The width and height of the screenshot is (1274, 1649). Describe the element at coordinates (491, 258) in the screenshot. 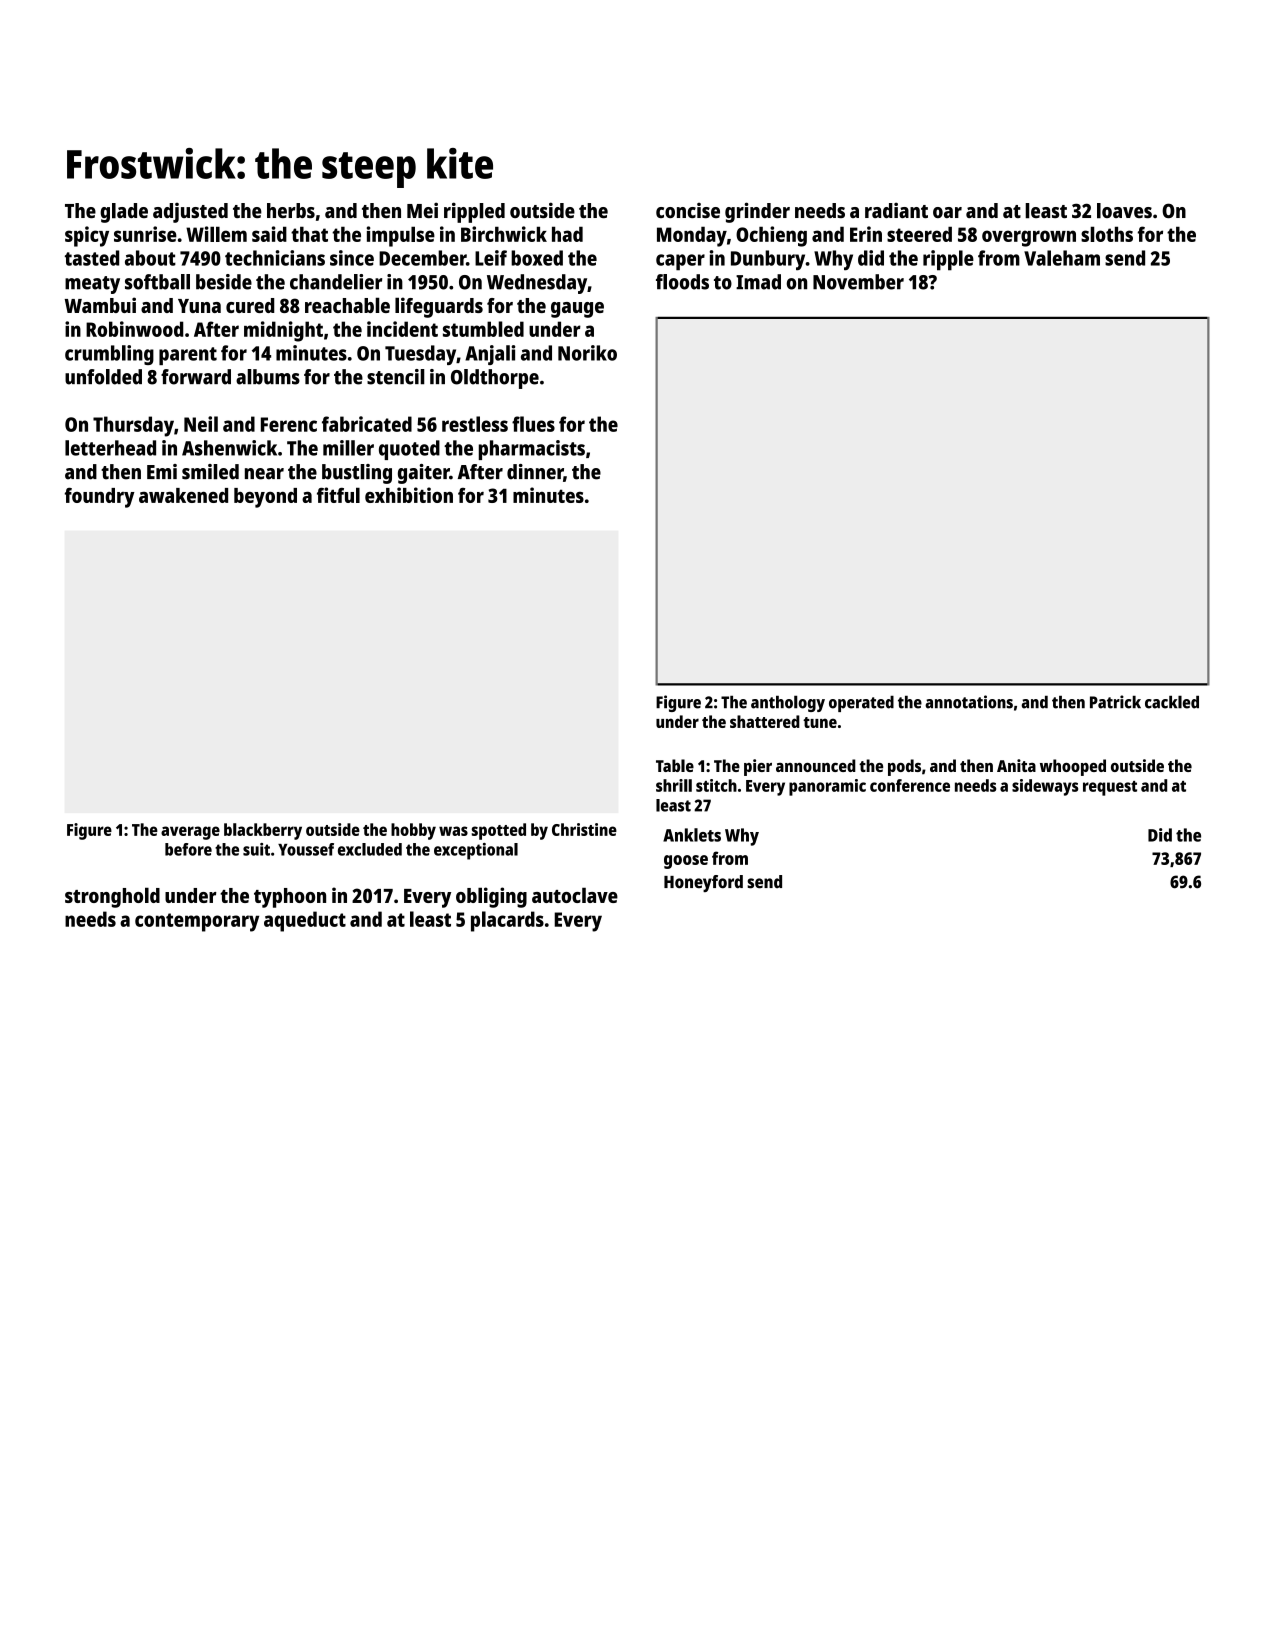

I see `Leif` at that location.
